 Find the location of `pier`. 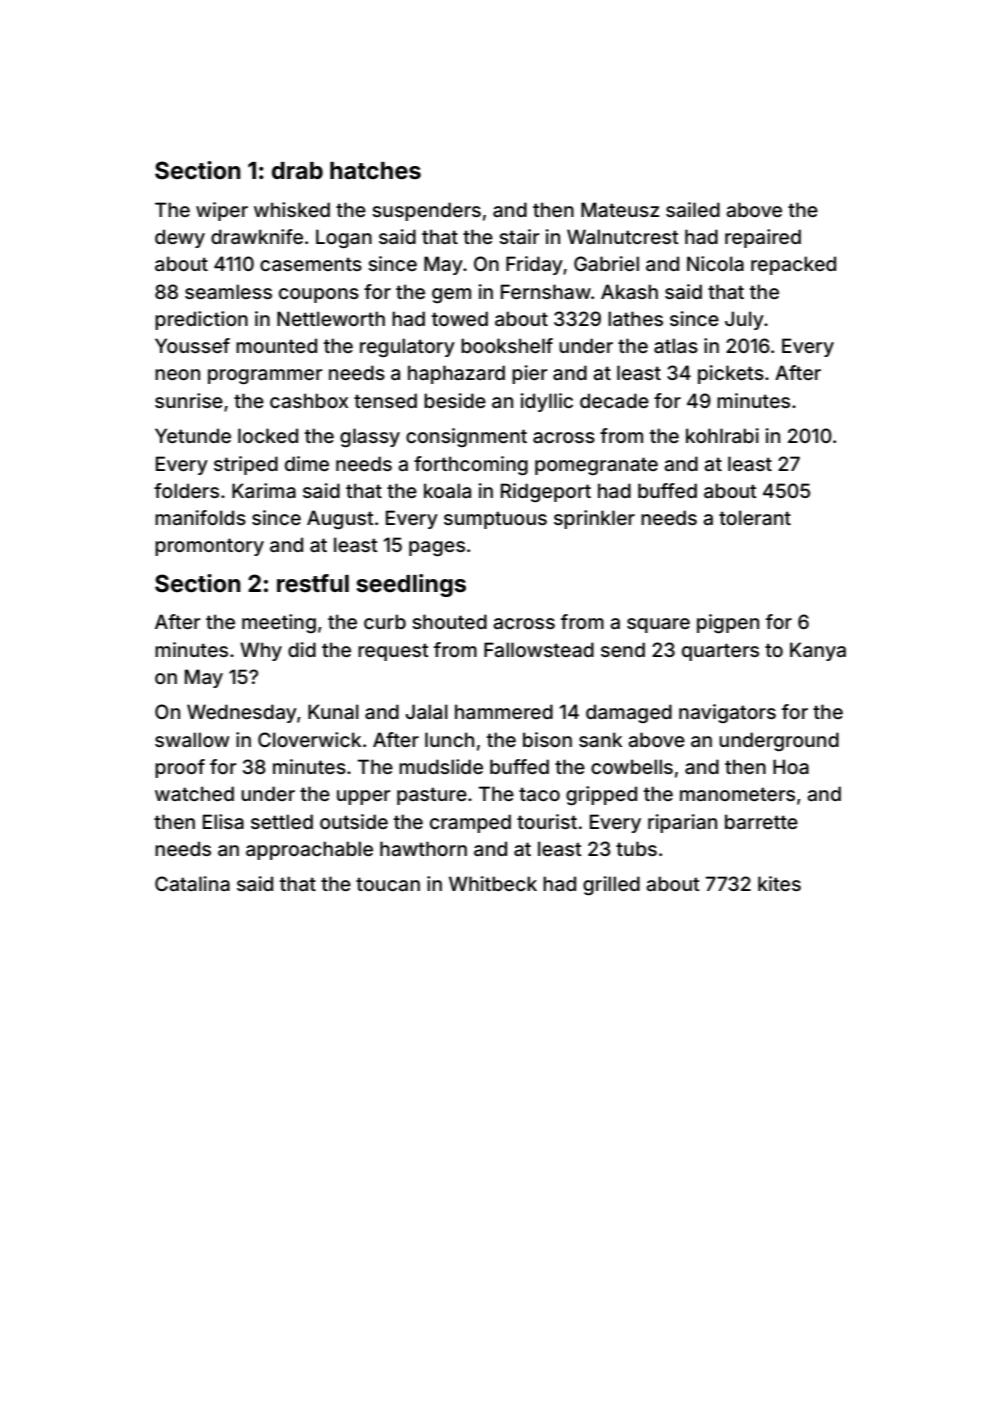

pier is located at coordinates (530, 374).
